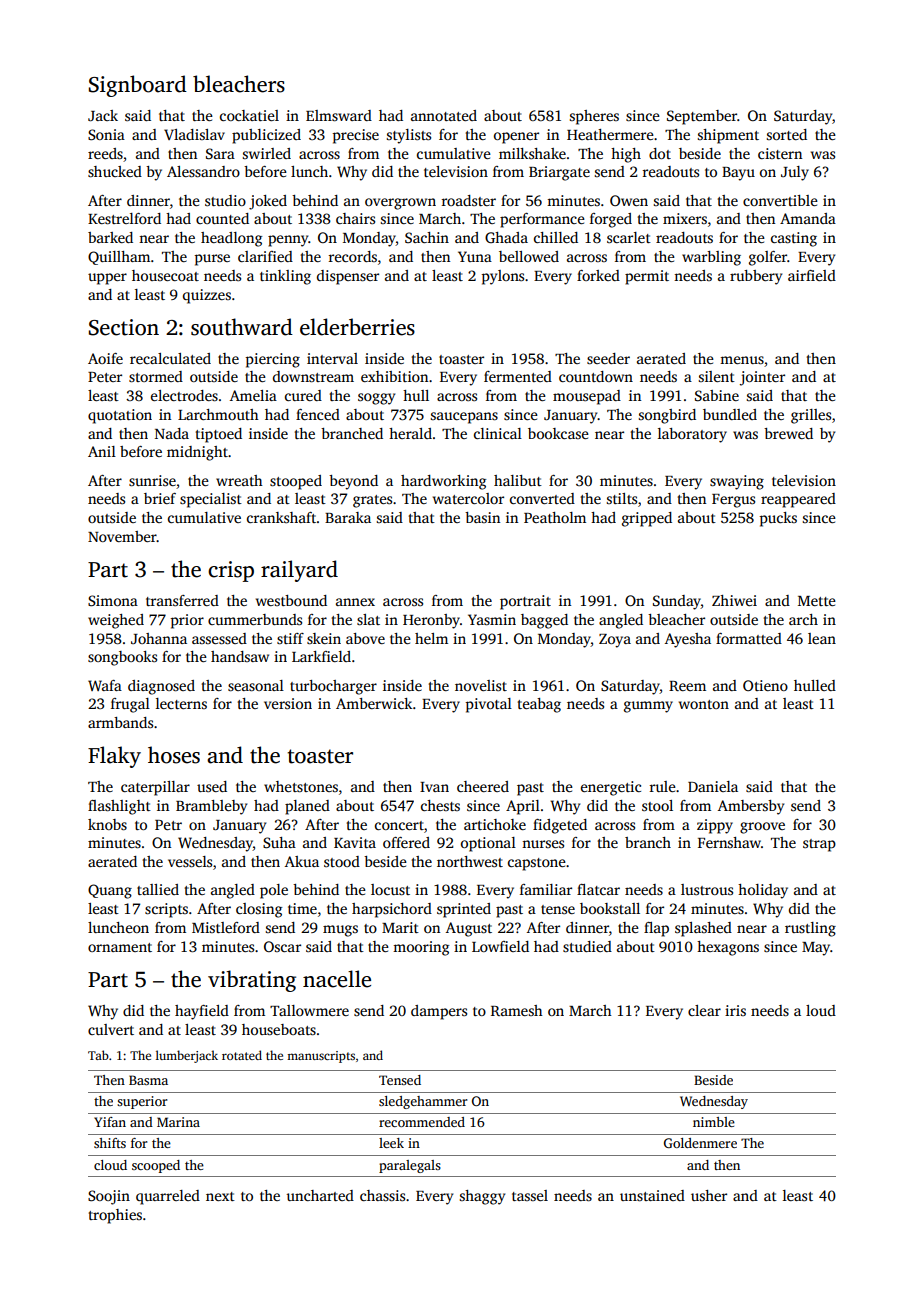  What do you see at coordinates (105, 358) in the screenshot?
I see `Aoife` at bounding box center [105, 358].
